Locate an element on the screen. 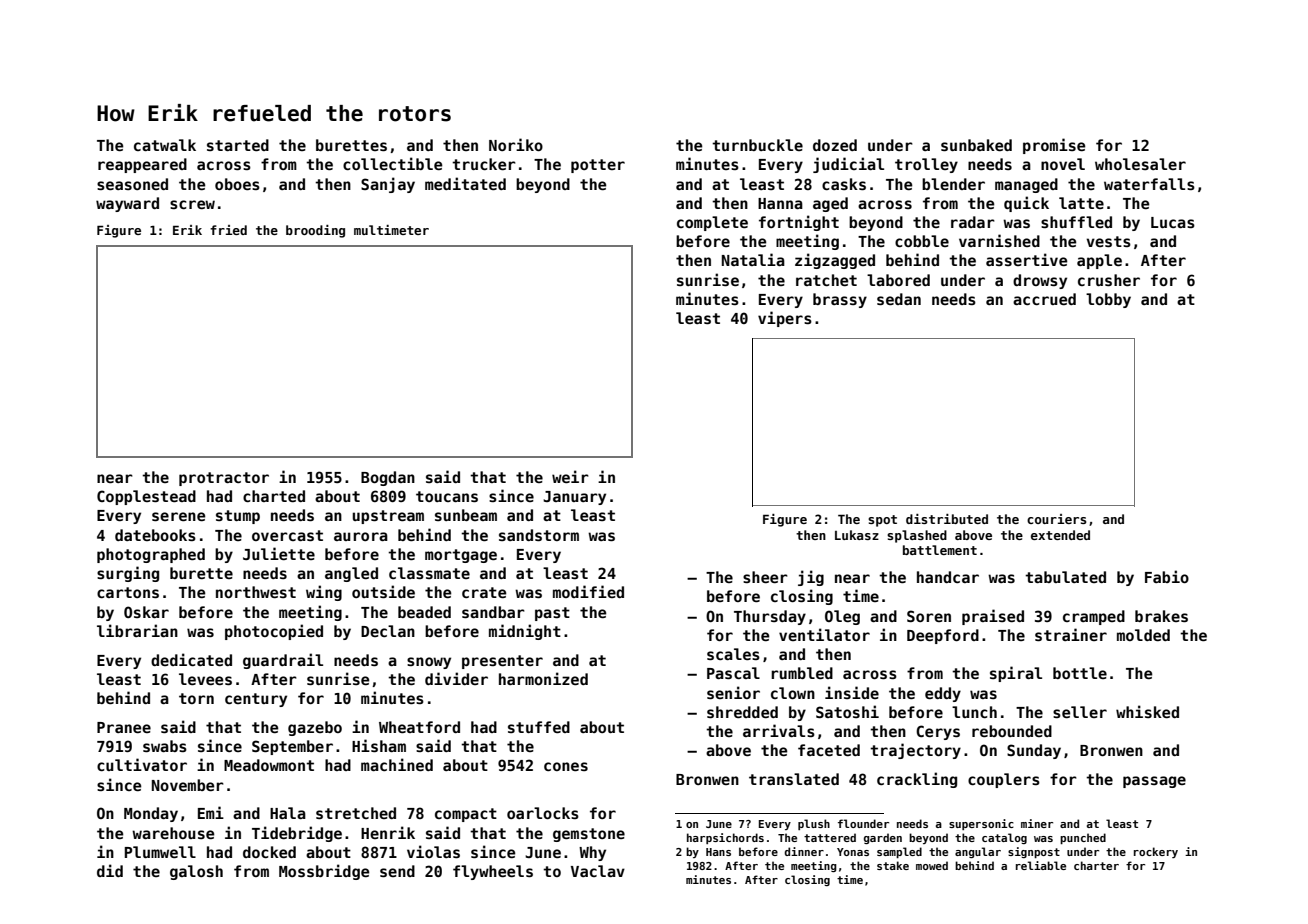 This screenshot has height=924, width=1308. dinner is located at coordinates (804, 851).
